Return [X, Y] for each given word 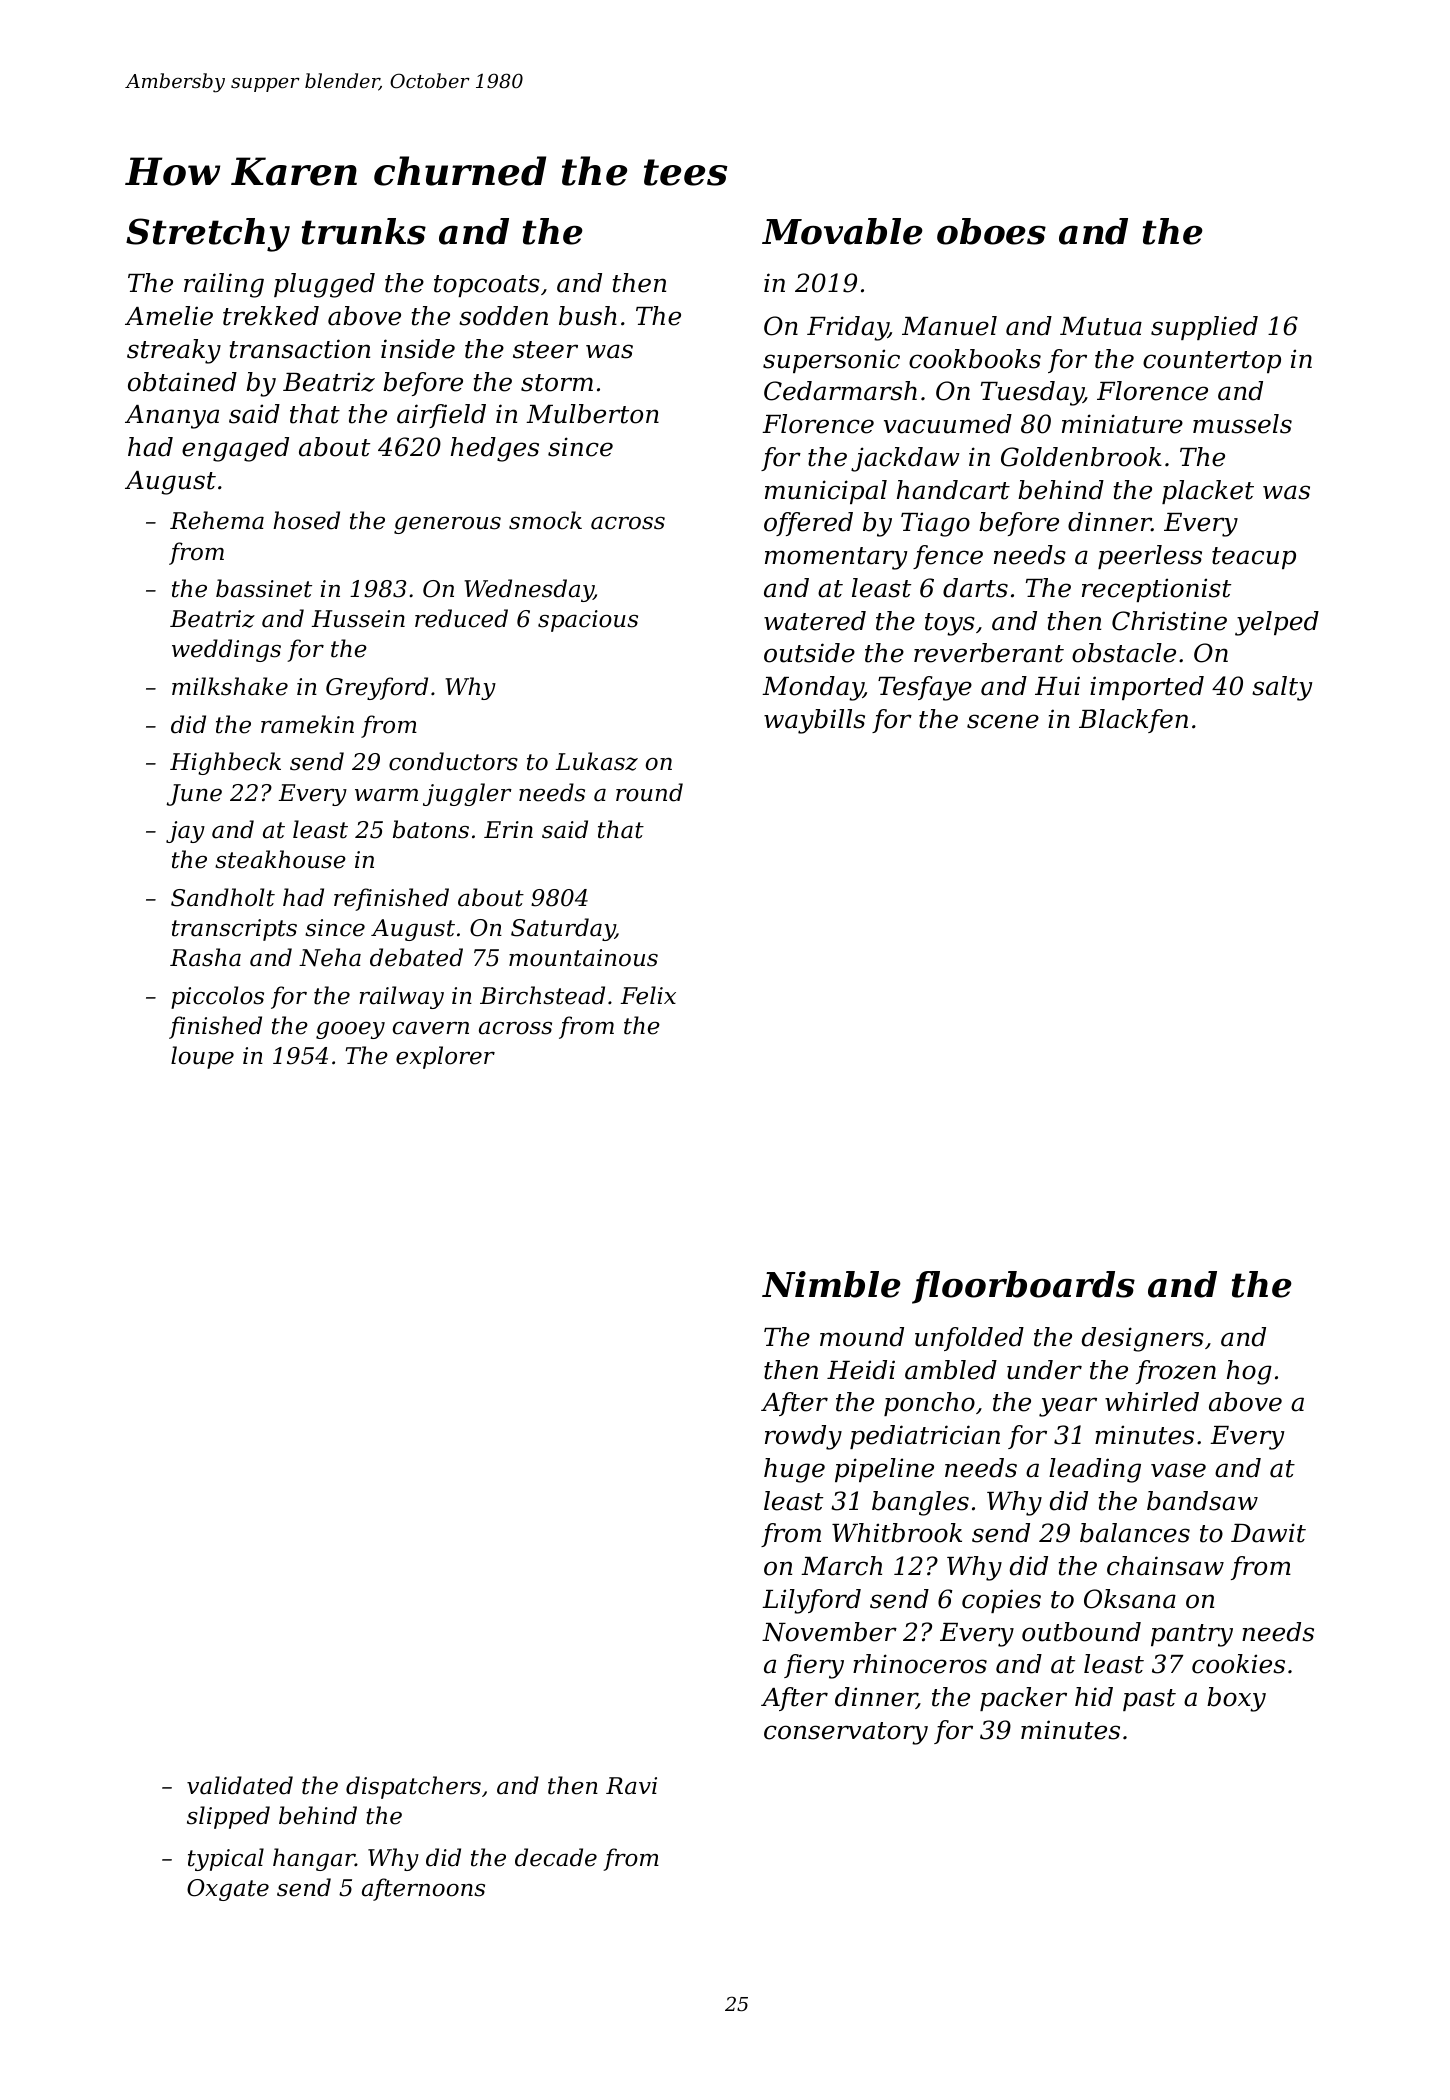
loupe [202, 1057]
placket [1208, 492]
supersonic [831, 361]
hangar [314, 1859]
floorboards [1023, 1287]
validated [240, 1785]
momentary [836, 558]
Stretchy [208, 235]
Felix [648, 995]
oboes [991, 231]
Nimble [831, 1284]
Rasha [205, 957]
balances [1135, 1533]
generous [447, 525]
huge [794, 1470]
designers [1143, 1339]
